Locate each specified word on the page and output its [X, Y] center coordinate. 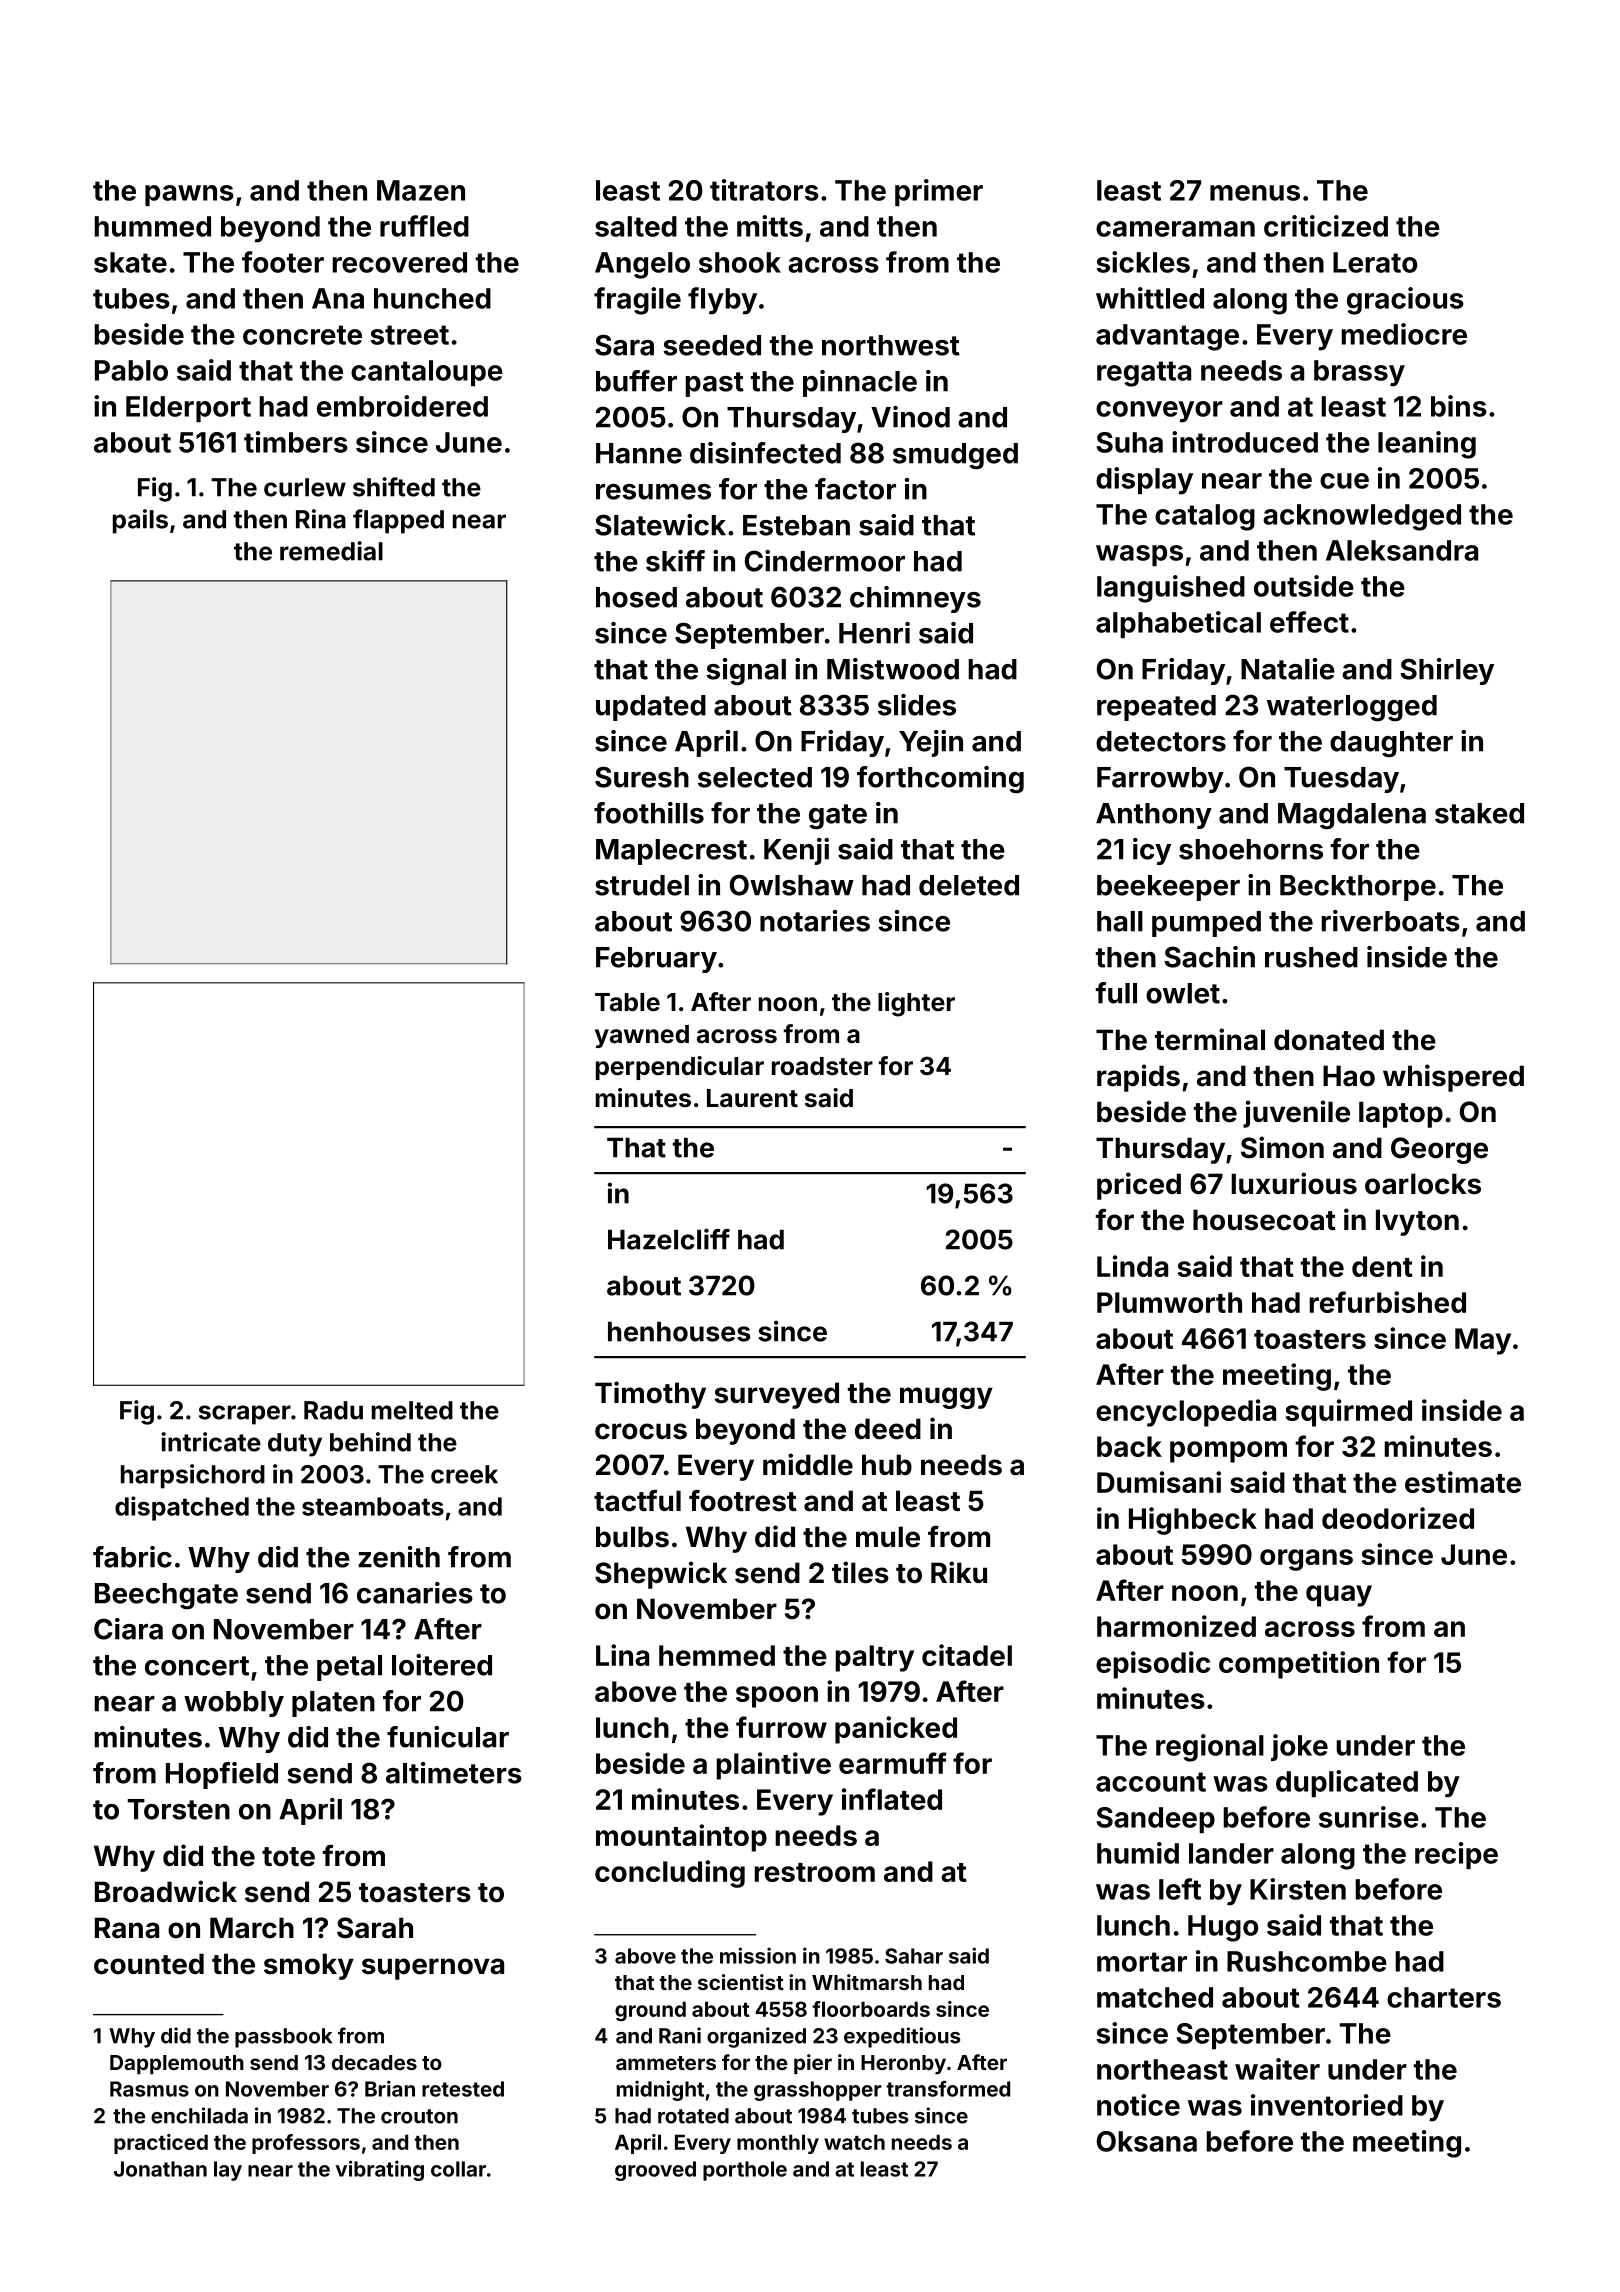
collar [458, 2169]
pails [140, 521]
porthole [745, 2171]
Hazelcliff [669, 1239]
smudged [955, 456]
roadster [822, 1066]
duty [295, 1445]
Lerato [1375, 262]
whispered [1453, 1078]
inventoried [1327, 2105]
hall [1120, 921]
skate [130, 262]
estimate [1463, 1482]
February [656, 960]
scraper [245, 1415]
